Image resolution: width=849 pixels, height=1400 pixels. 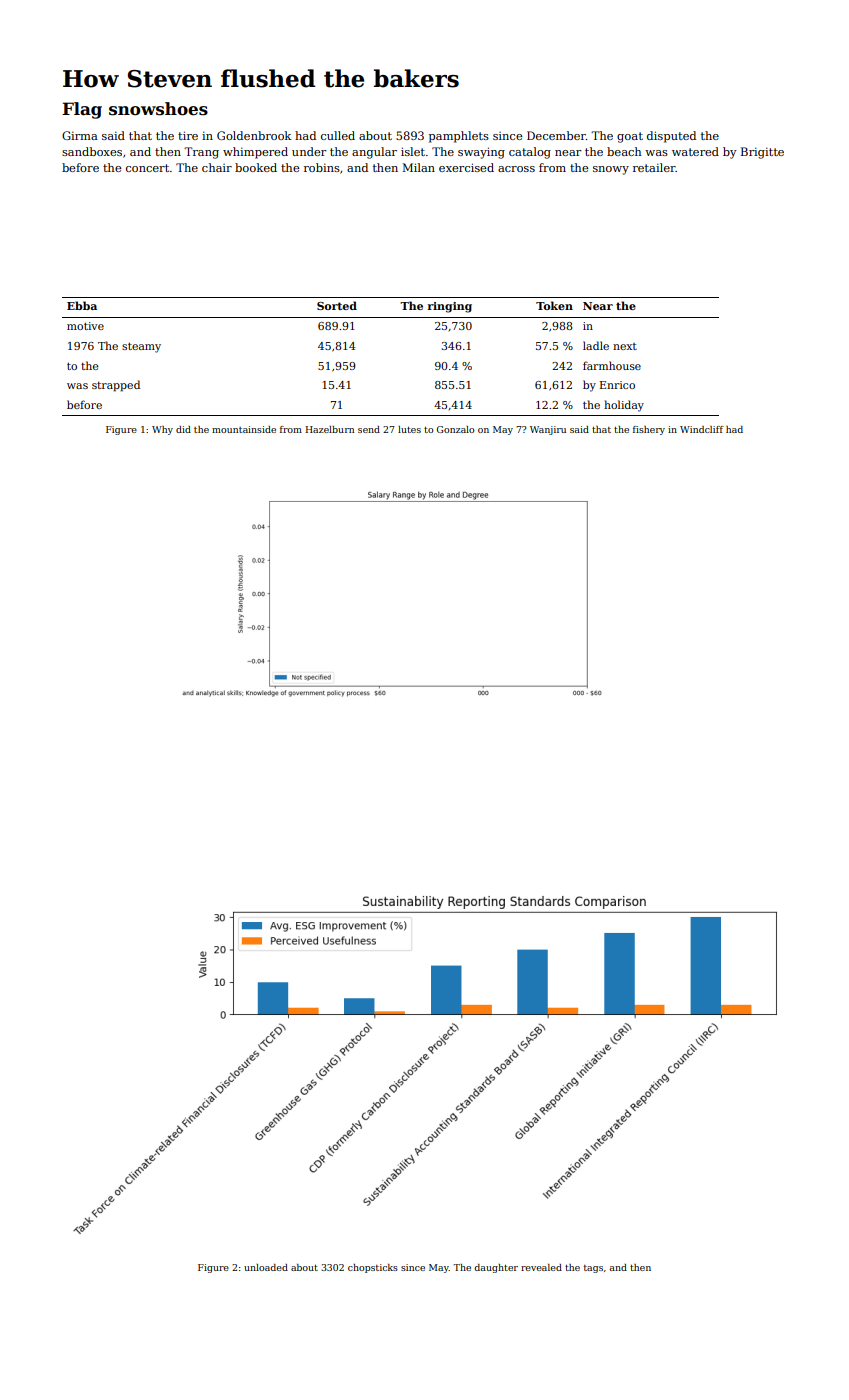 What do you see at coordinates (459, 137) in the screenshot?
I see `pamphlets` at bounding box center [459, 137].
